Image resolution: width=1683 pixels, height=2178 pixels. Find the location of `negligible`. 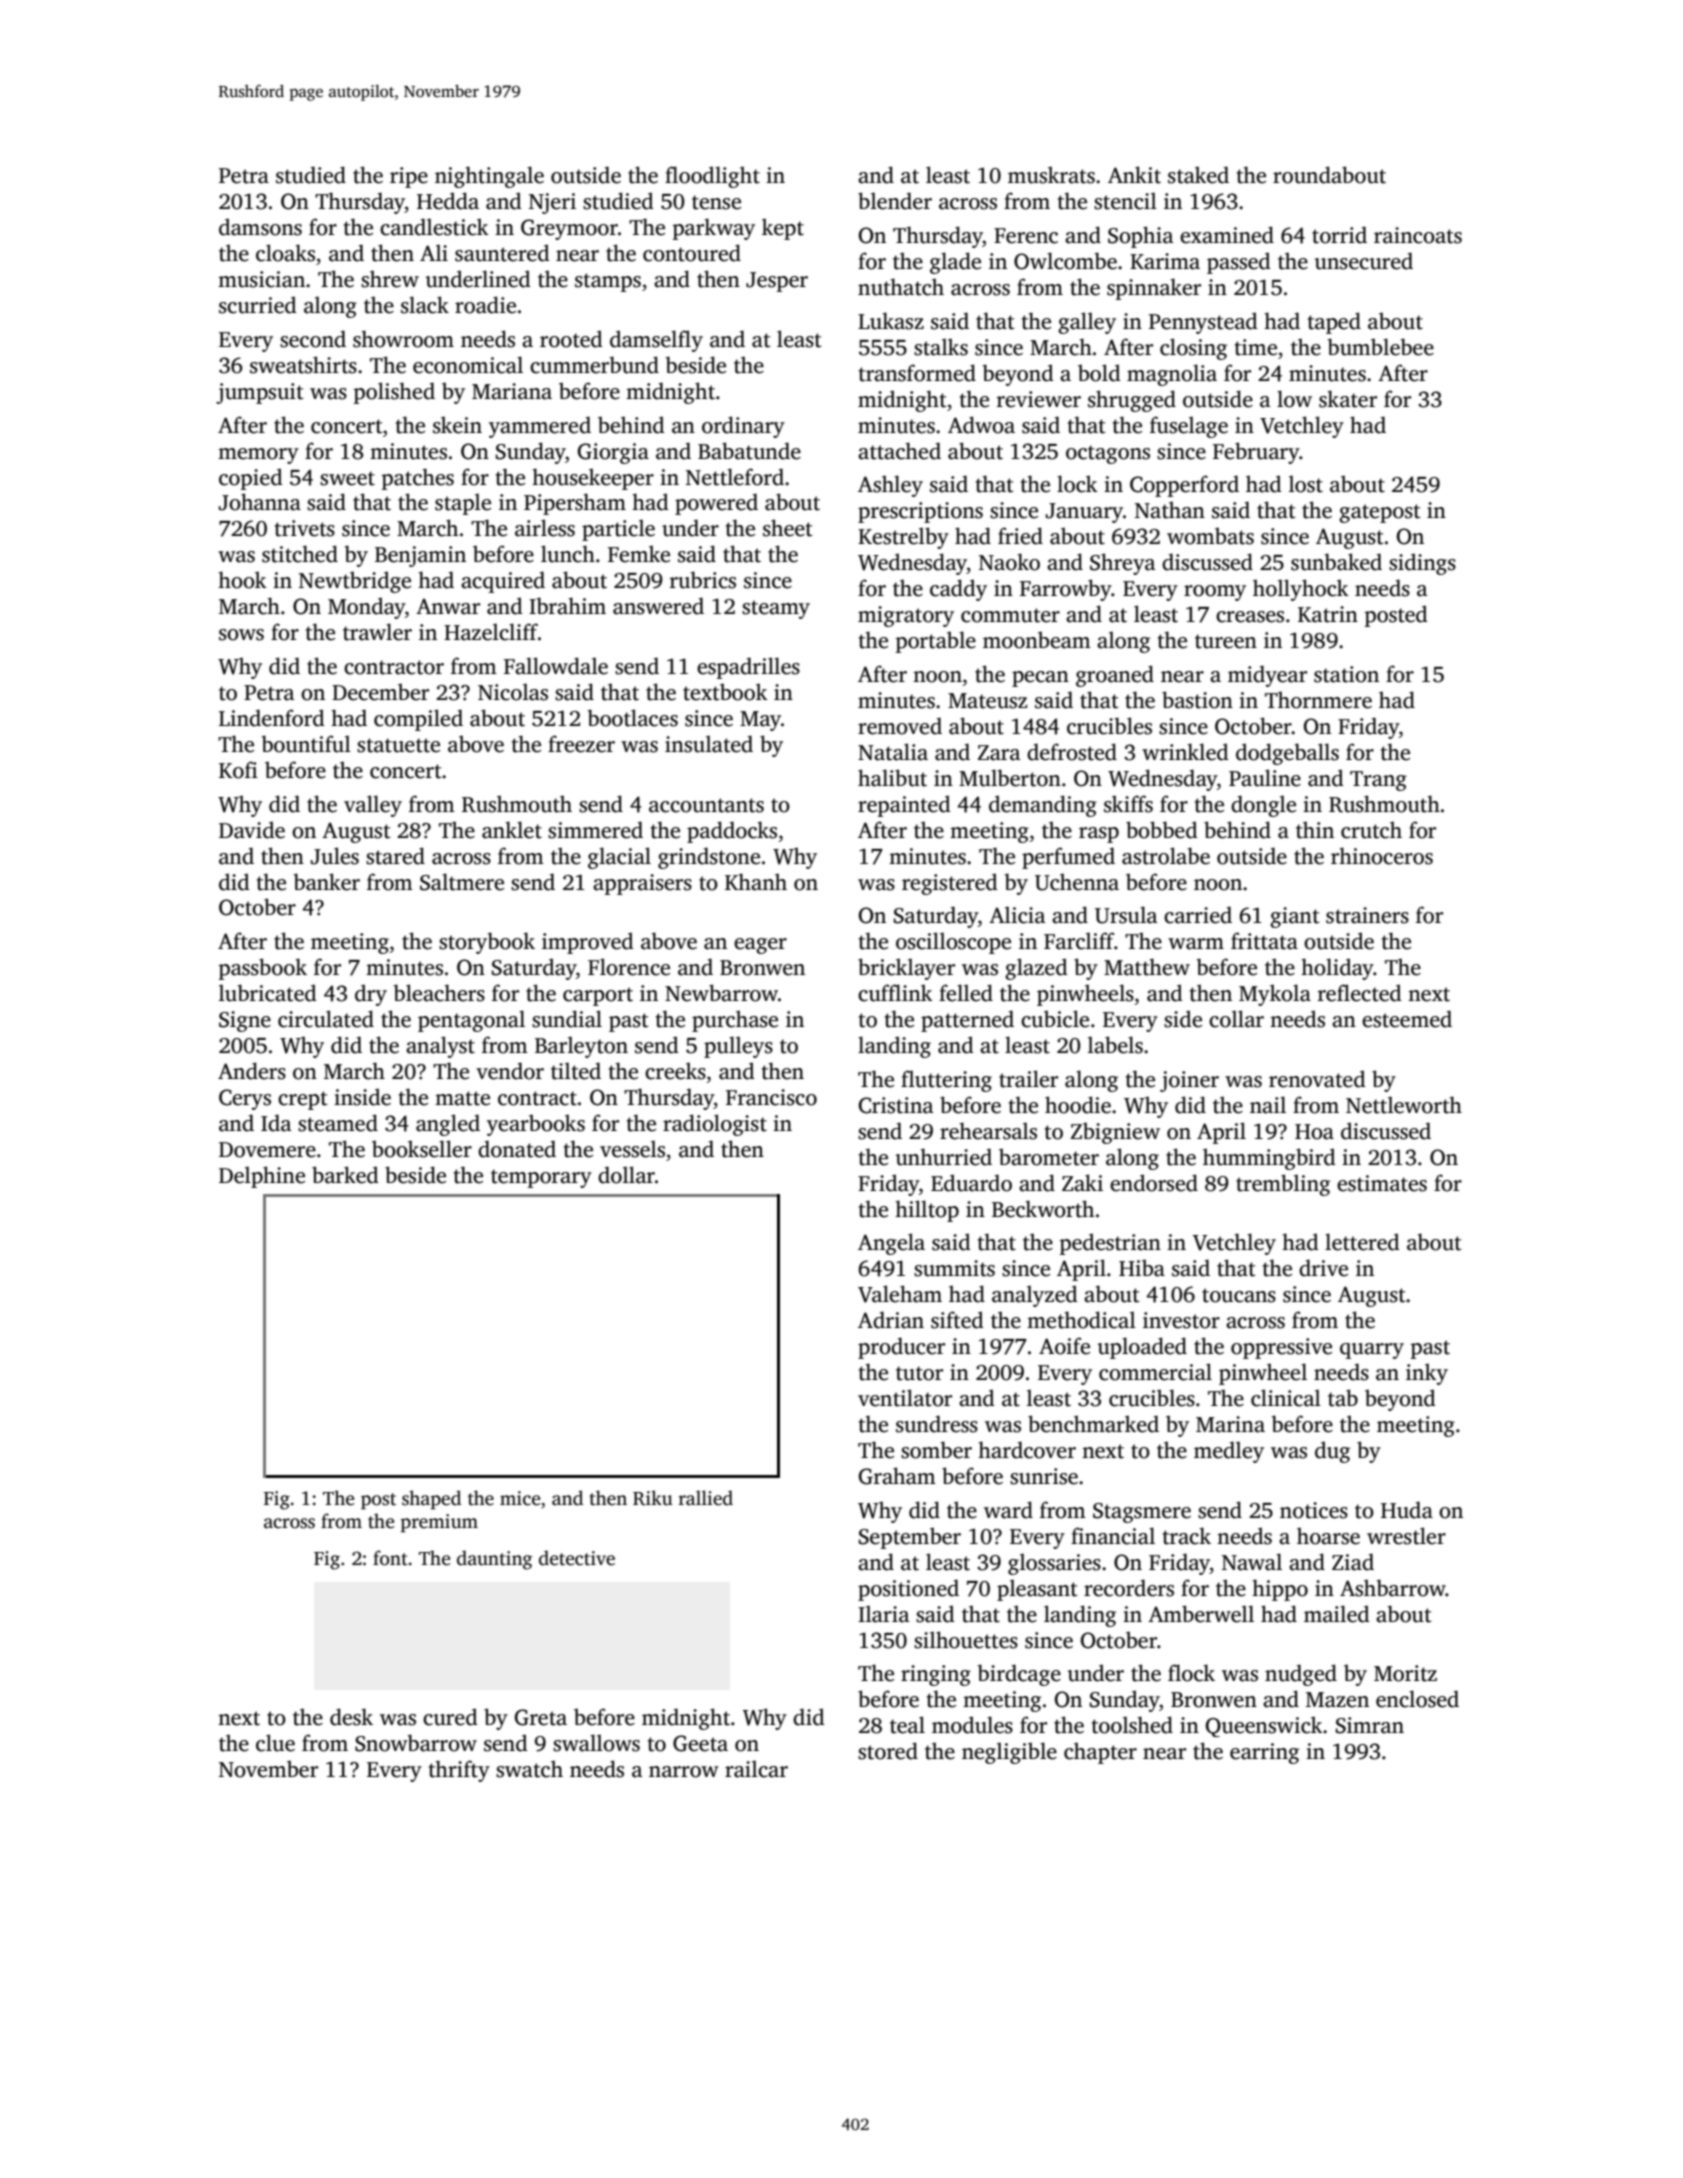

negligible is located at coordinates (1009, 1753).
